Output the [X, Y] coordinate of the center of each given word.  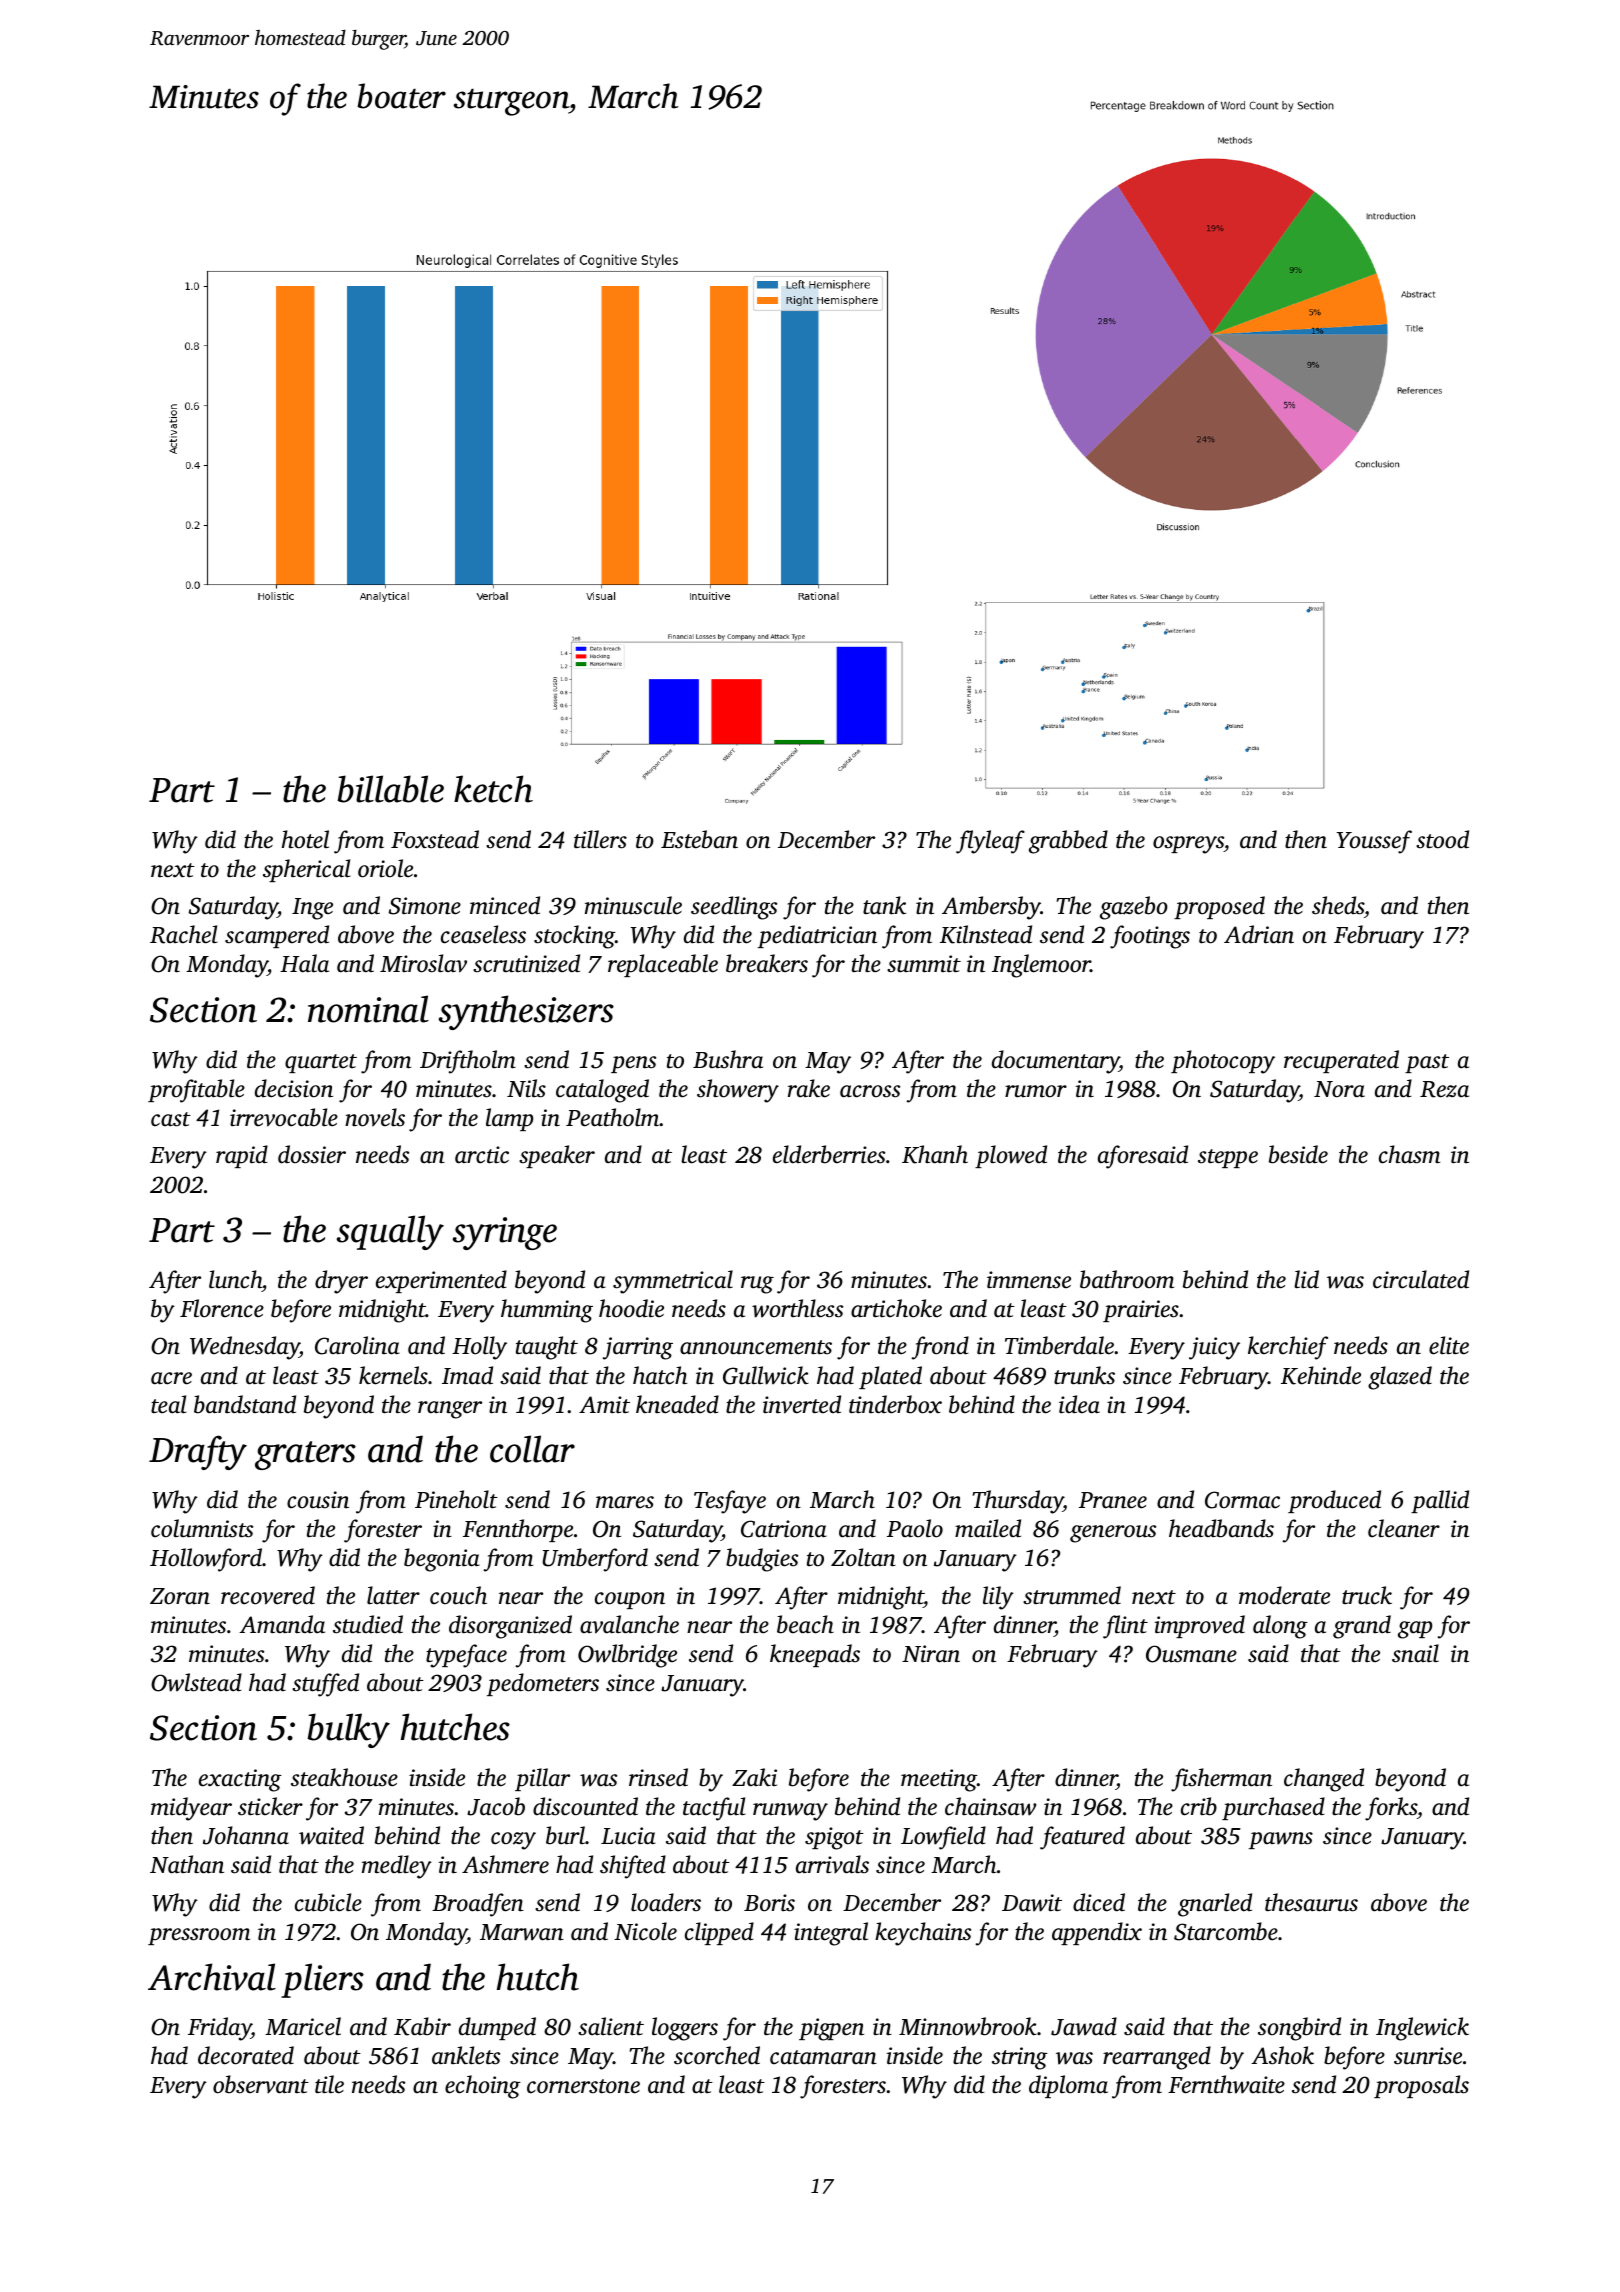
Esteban [699, 839]
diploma [1068, 2086]
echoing [483, 2087]
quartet [321, 1063]
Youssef [1374, 842]
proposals [1421, 2086]
